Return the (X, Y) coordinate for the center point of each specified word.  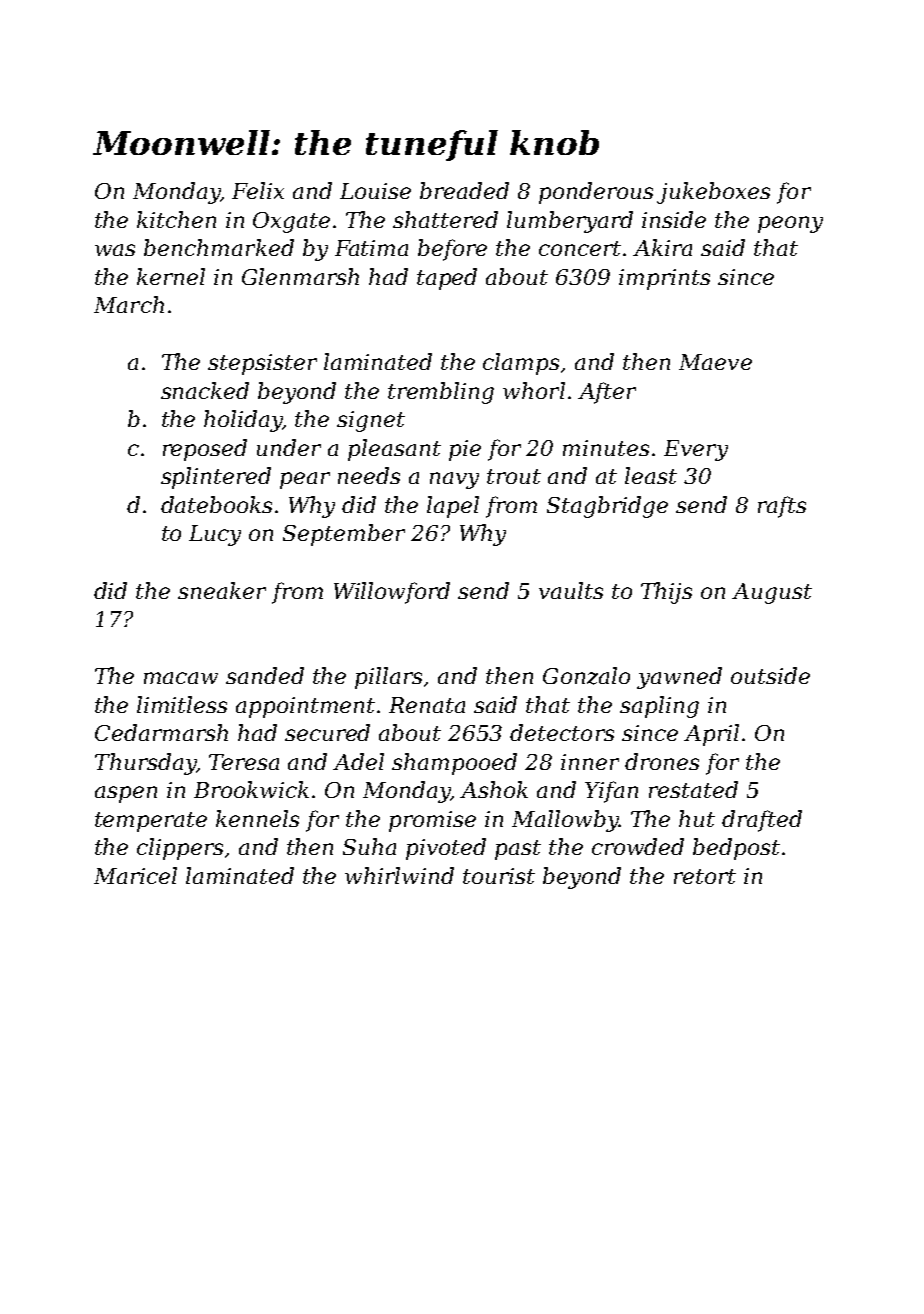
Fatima (371, 248)
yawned (679, 678)
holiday (243, 421)
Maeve (715, 362)
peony (790, 224)
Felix (258, 190)
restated (693, 789)
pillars (388, 678)
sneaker (222, 590)
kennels (257, 818)
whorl (534, 390)
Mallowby (565, 821)
